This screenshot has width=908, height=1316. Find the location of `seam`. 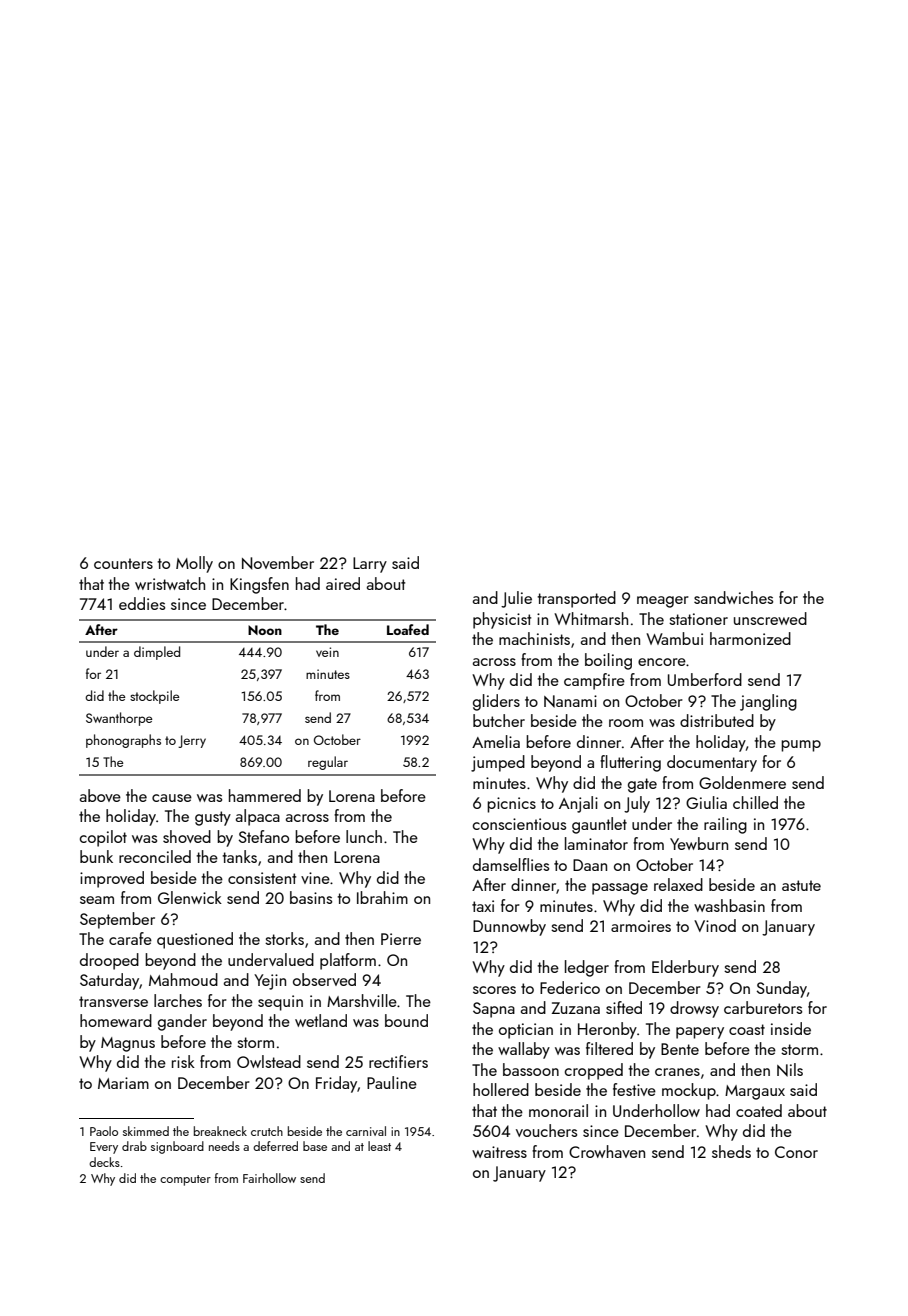

seam is located at coordinates (97, 900).
